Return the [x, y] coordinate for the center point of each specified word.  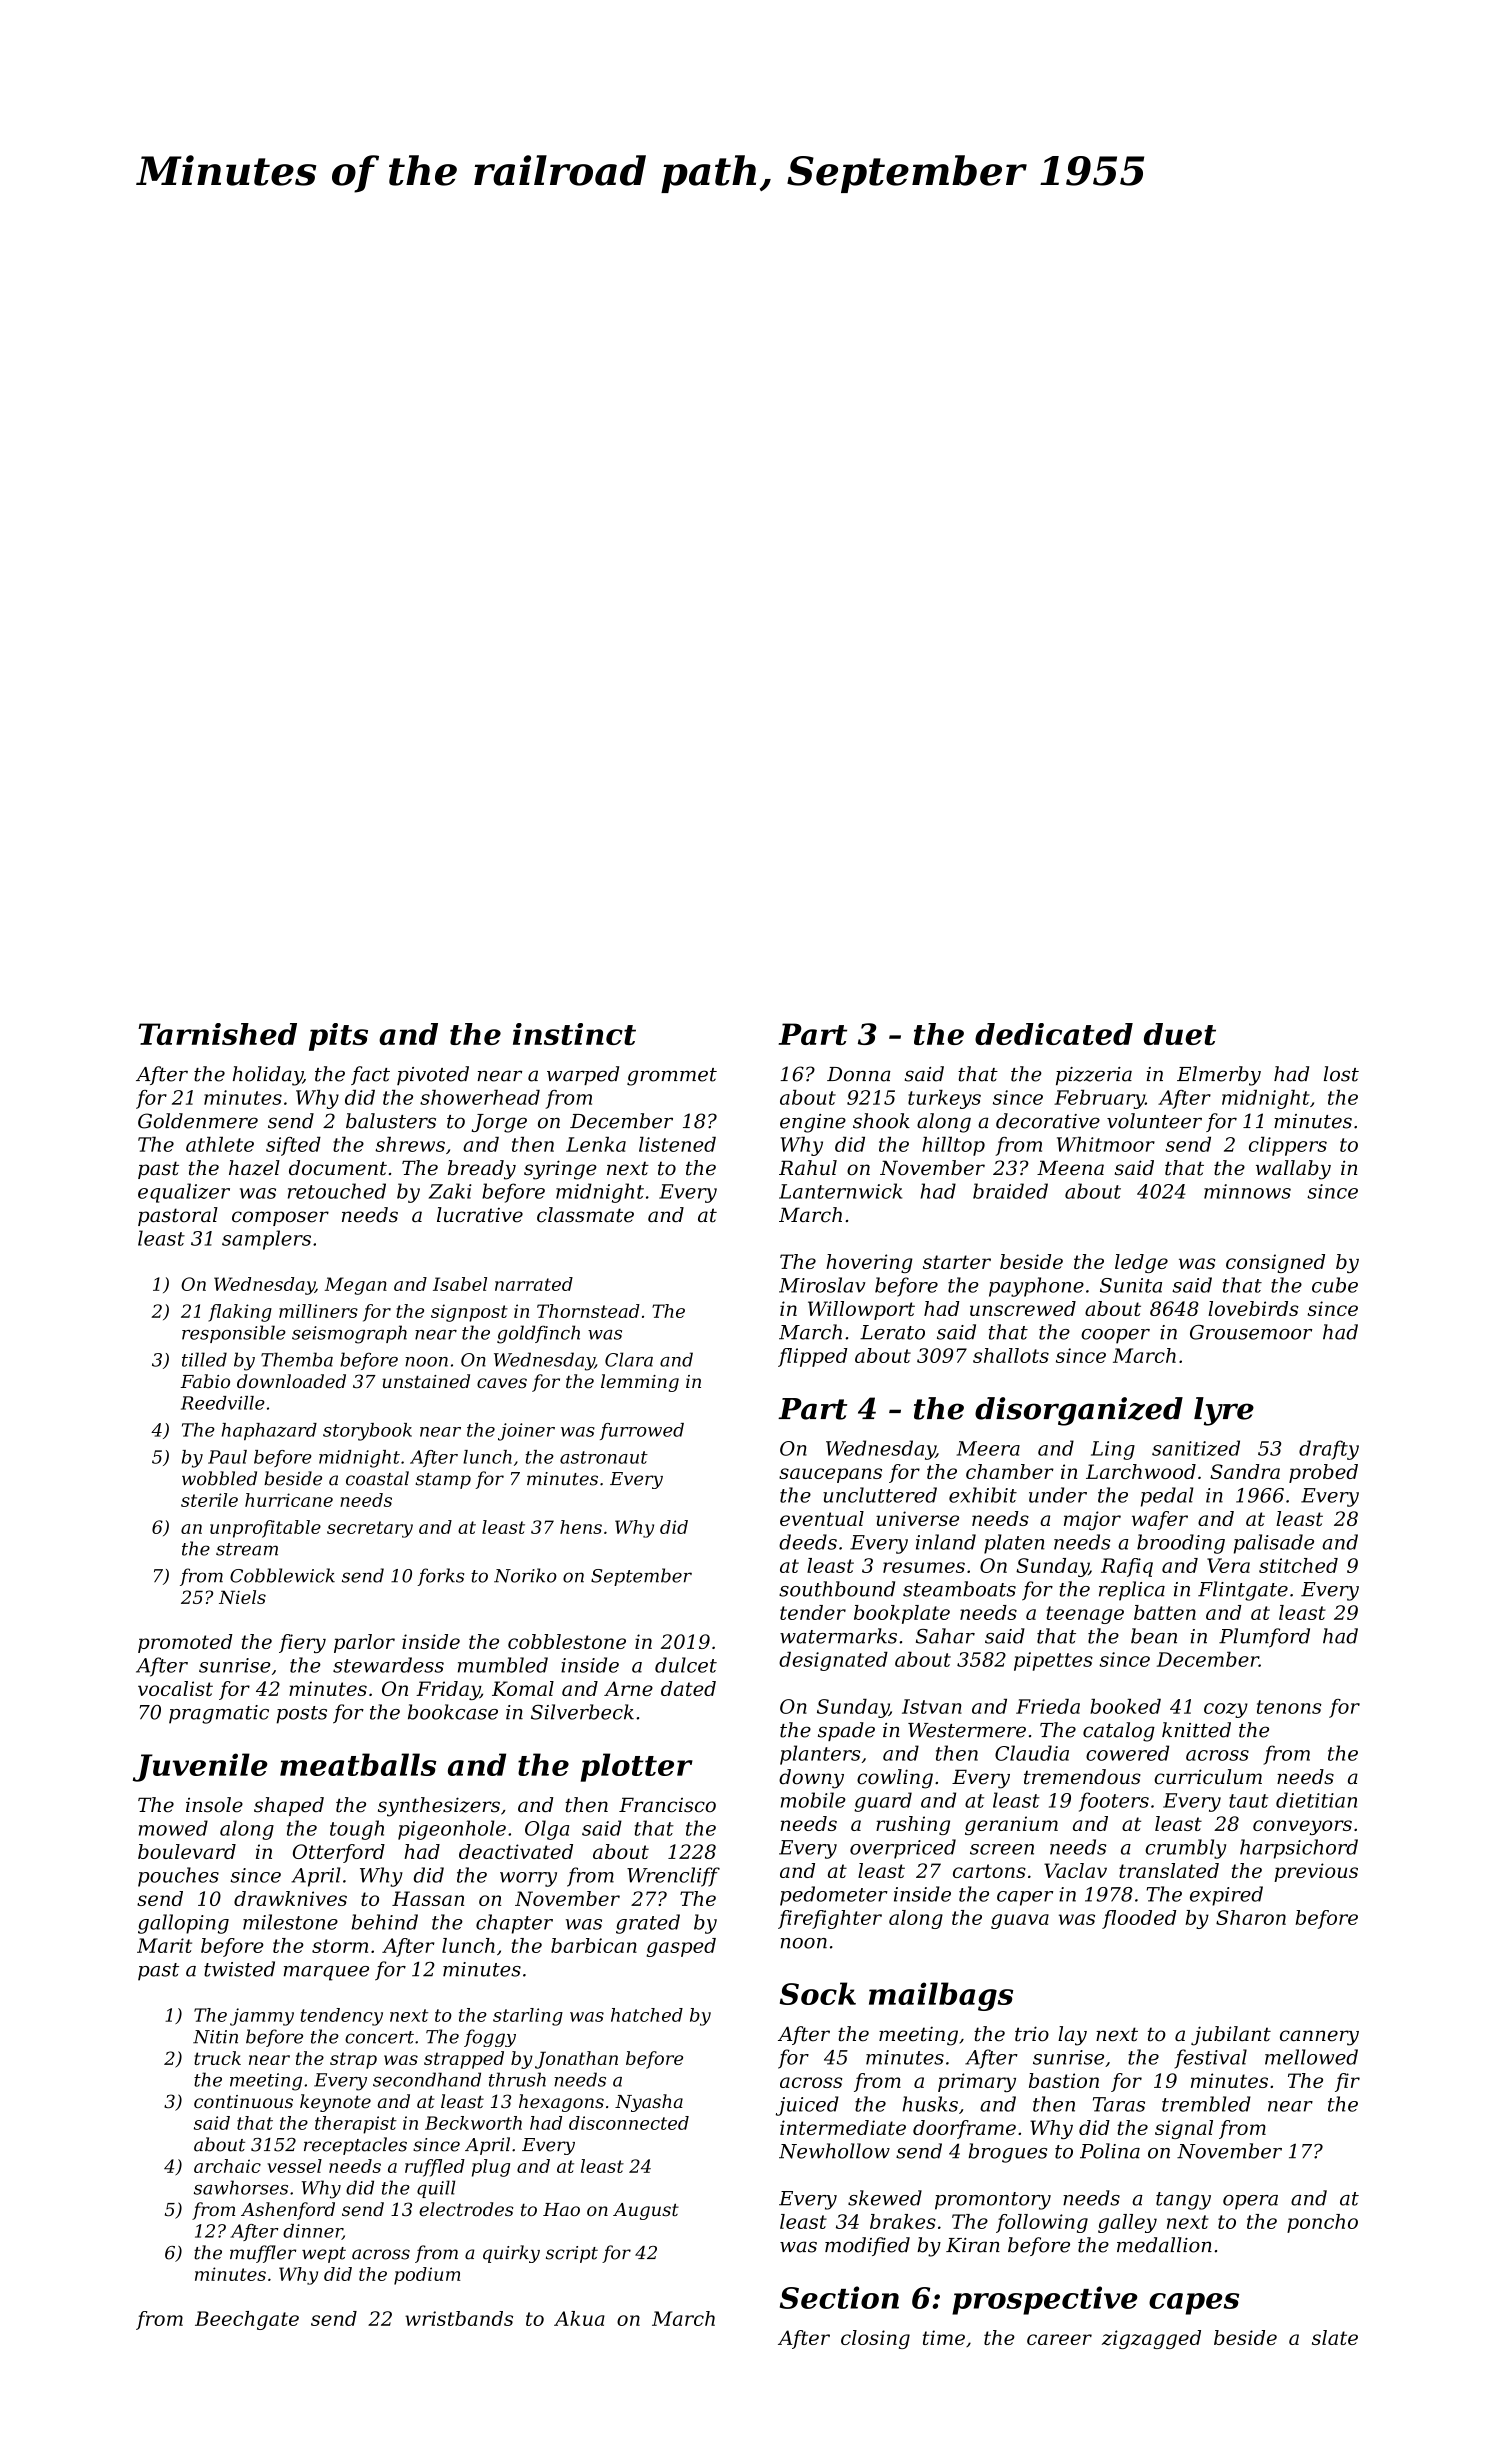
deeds [808, 1542]
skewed [885, 2198]
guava [1020, 1921]
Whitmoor [1106, 1144]
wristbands [459, 2318]
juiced [807, 2106]
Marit [164, 1945]
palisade [1274, 1544]
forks [440, 1577]
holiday [268, 1076]
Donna [858, 1074]
